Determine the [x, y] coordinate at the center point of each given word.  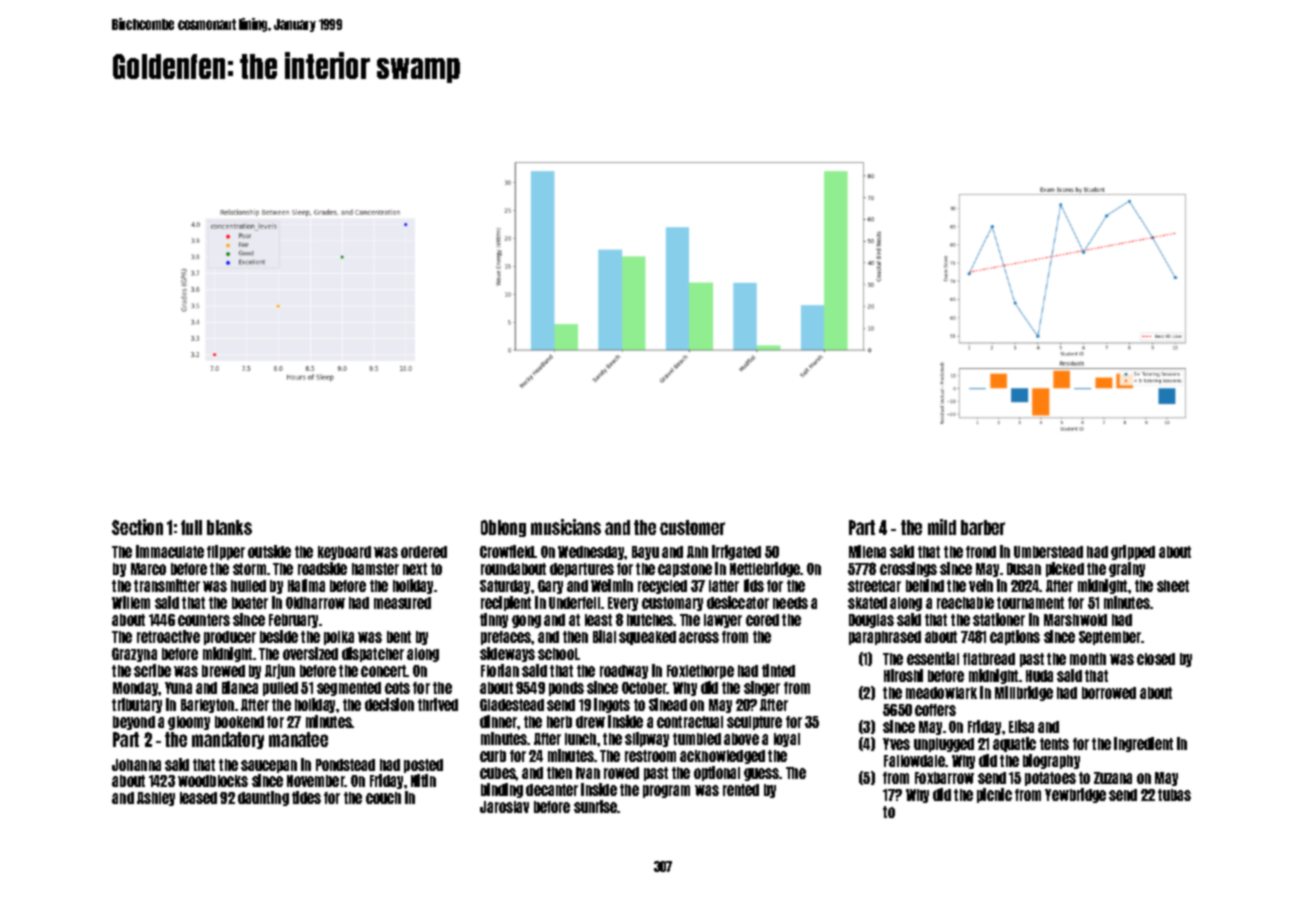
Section [137, 527]
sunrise [596, 806]
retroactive [168, 636]
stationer [999, 619]
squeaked [647, 638]
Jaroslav [504, 807]
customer [692, 527]
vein [981, 585]
